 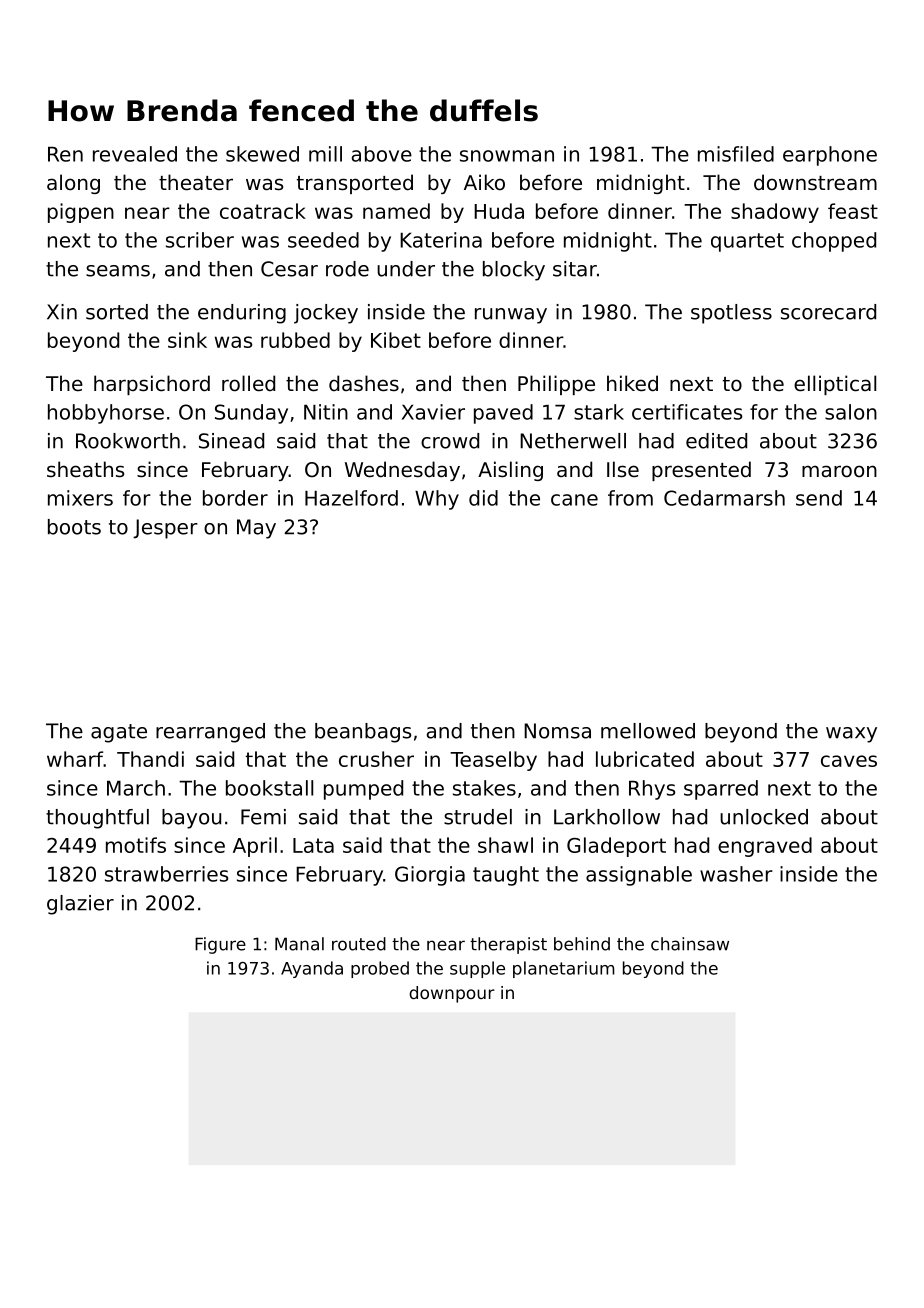 I want to click on sitar, so click(x=575, y=269).
